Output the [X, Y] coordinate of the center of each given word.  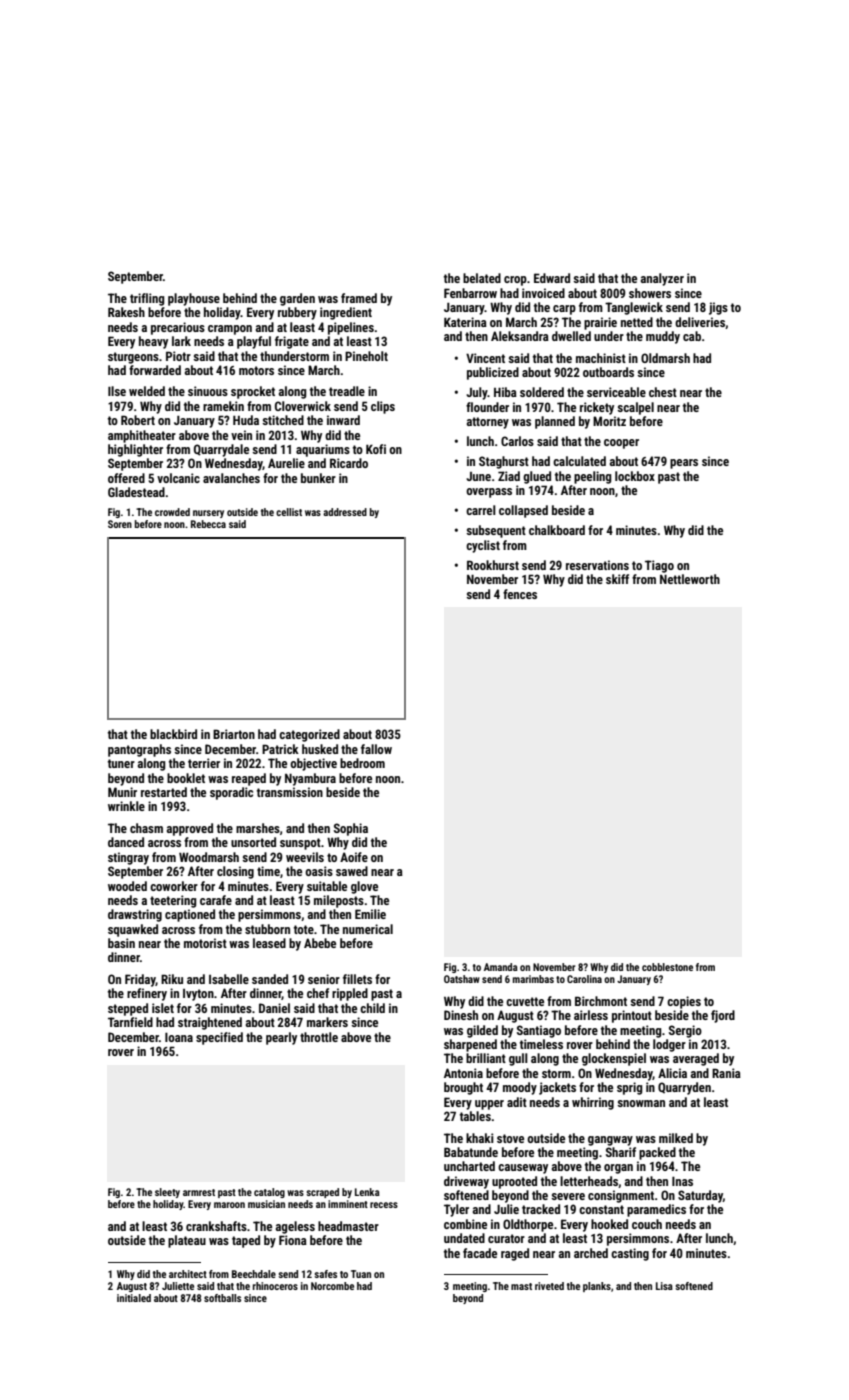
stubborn [267, 929]
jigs [718, 308]
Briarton [234, 734]
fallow [376, 749]
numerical [368, 929]
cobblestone [667, 967]
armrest [199, 1192]
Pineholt [366, 356]
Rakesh [126, 312]
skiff [617, 579]
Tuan [361, 1274]
